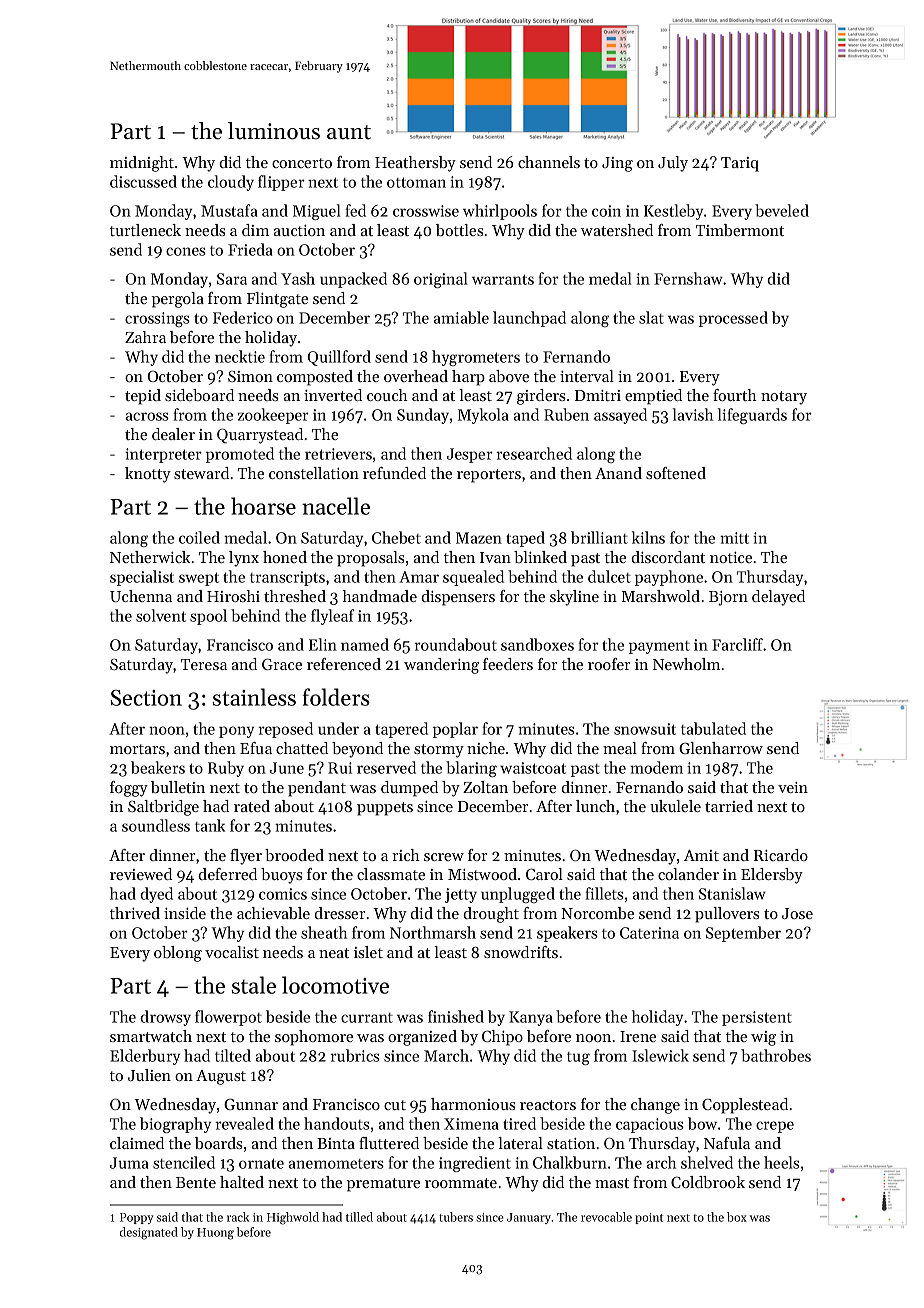 The width and height of the screenshot is (924, 1308). What do you see at coordinates (349, 132) in the screenshot?
I see `aunt` at bounding box center [349, 132].
